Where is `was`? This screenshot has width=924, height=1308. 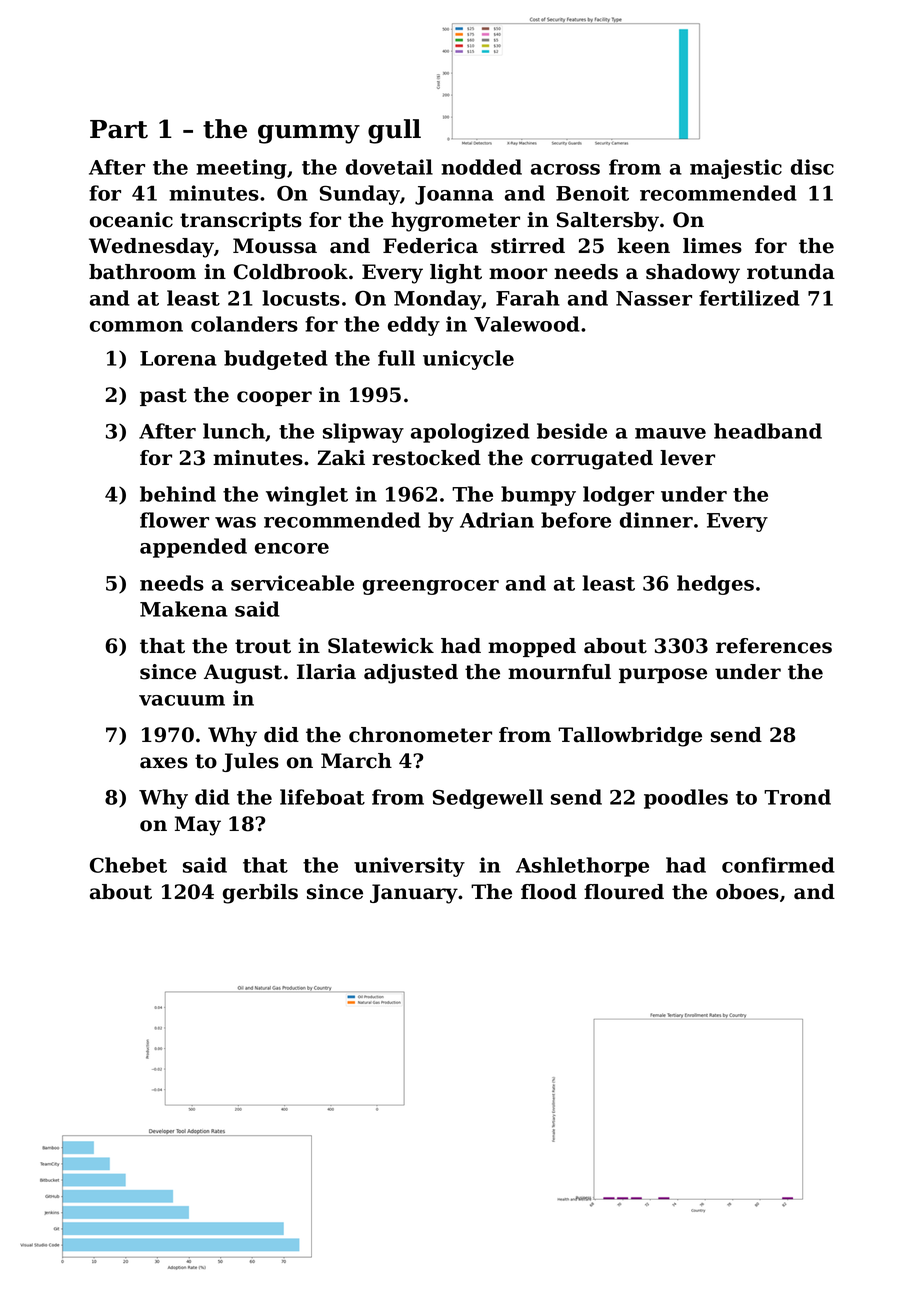 was is located at coordinates (235, 522).
